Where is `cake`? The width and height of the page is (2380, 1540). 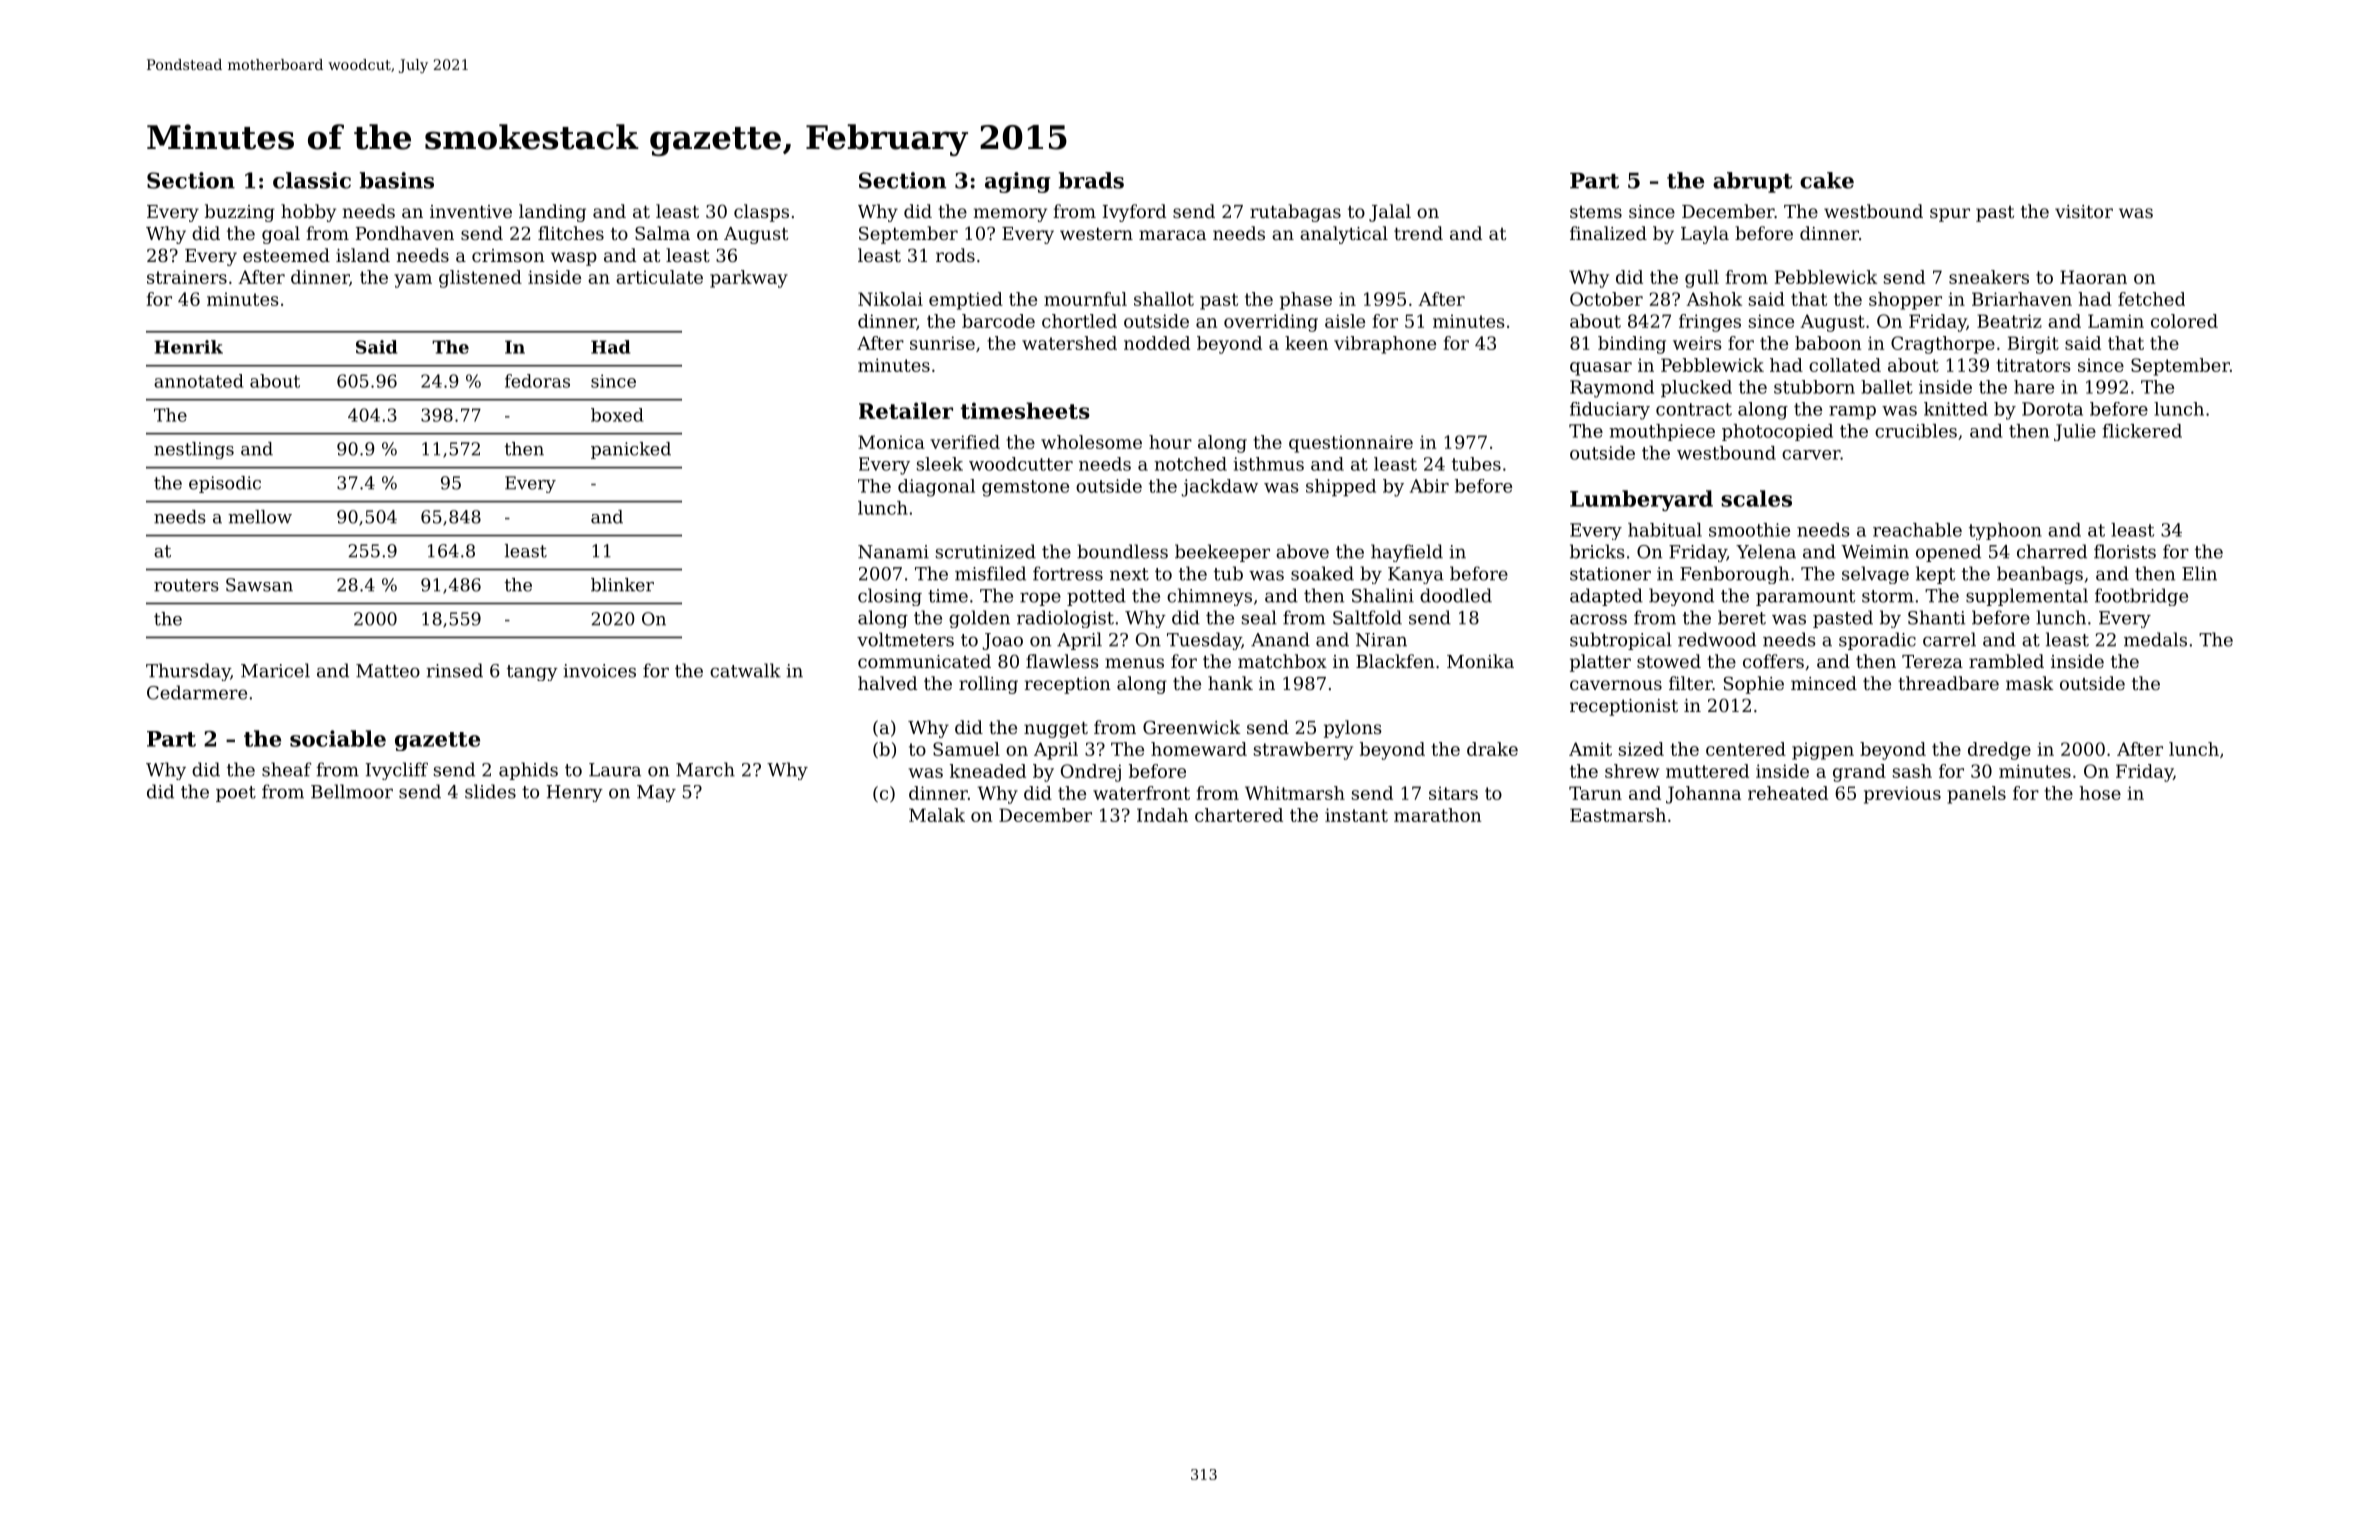 cake is located at coordinates (1827, 180).
